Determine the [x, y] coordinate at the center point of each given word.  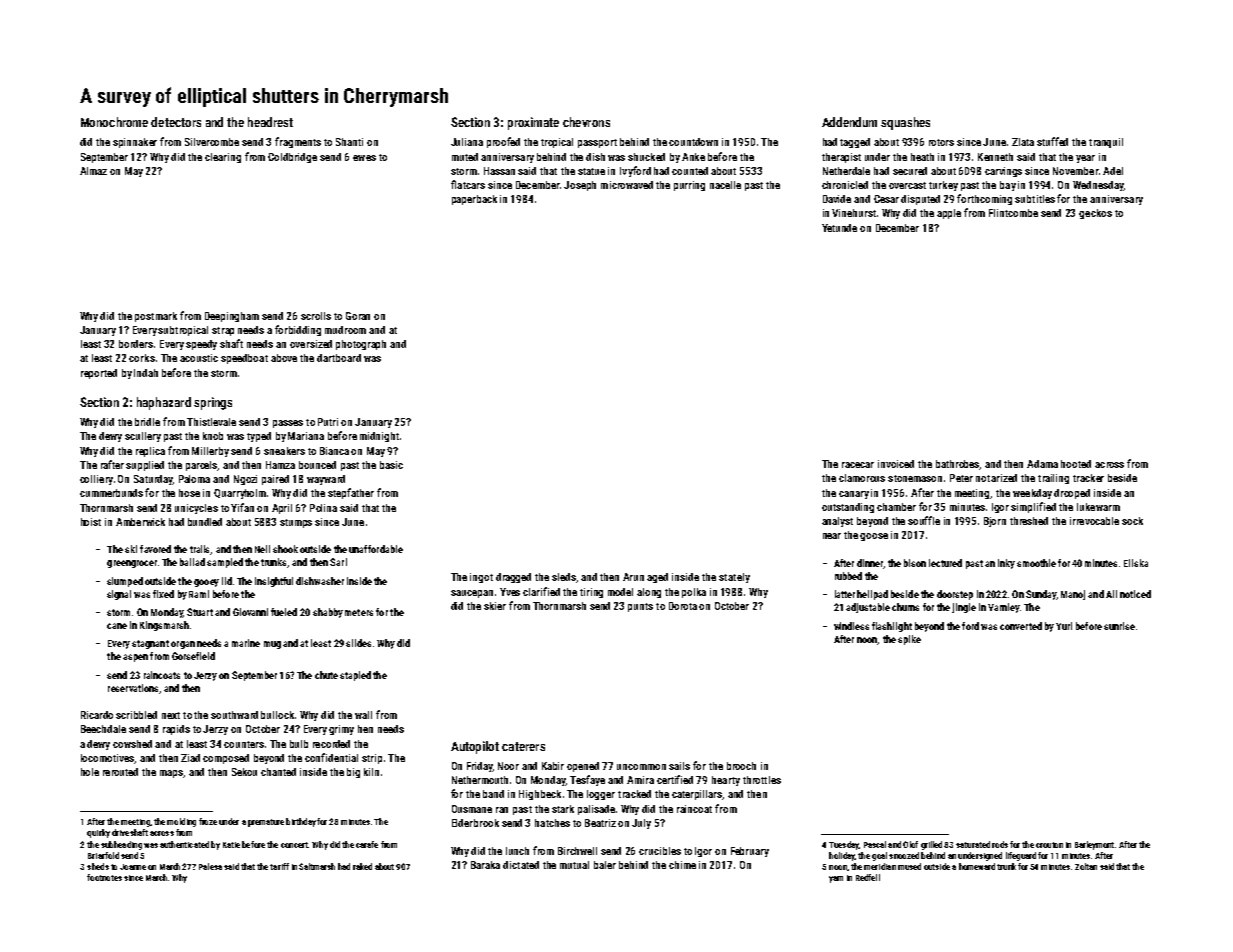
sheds [98, 866]
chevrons [586, 122]
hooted [1076, 464]
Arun [633, 577]
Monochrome [114, 122]
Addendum [849, 122]
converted [1021, 626]
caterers [523, 746]
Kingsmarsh [164, 626]
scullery [143, 437]
